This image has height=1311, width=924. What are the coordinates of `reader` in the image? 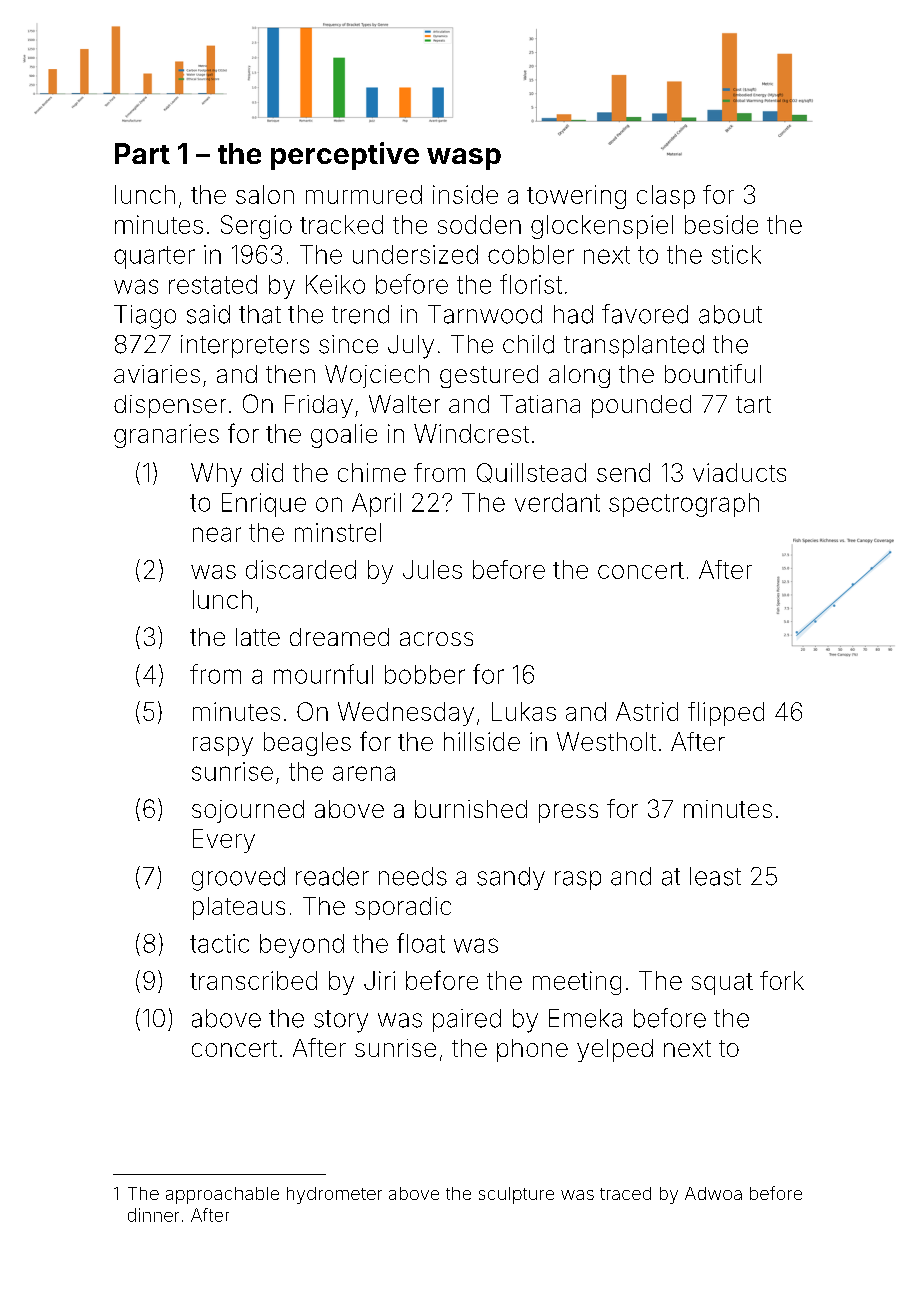 It's located at (332, 876).
